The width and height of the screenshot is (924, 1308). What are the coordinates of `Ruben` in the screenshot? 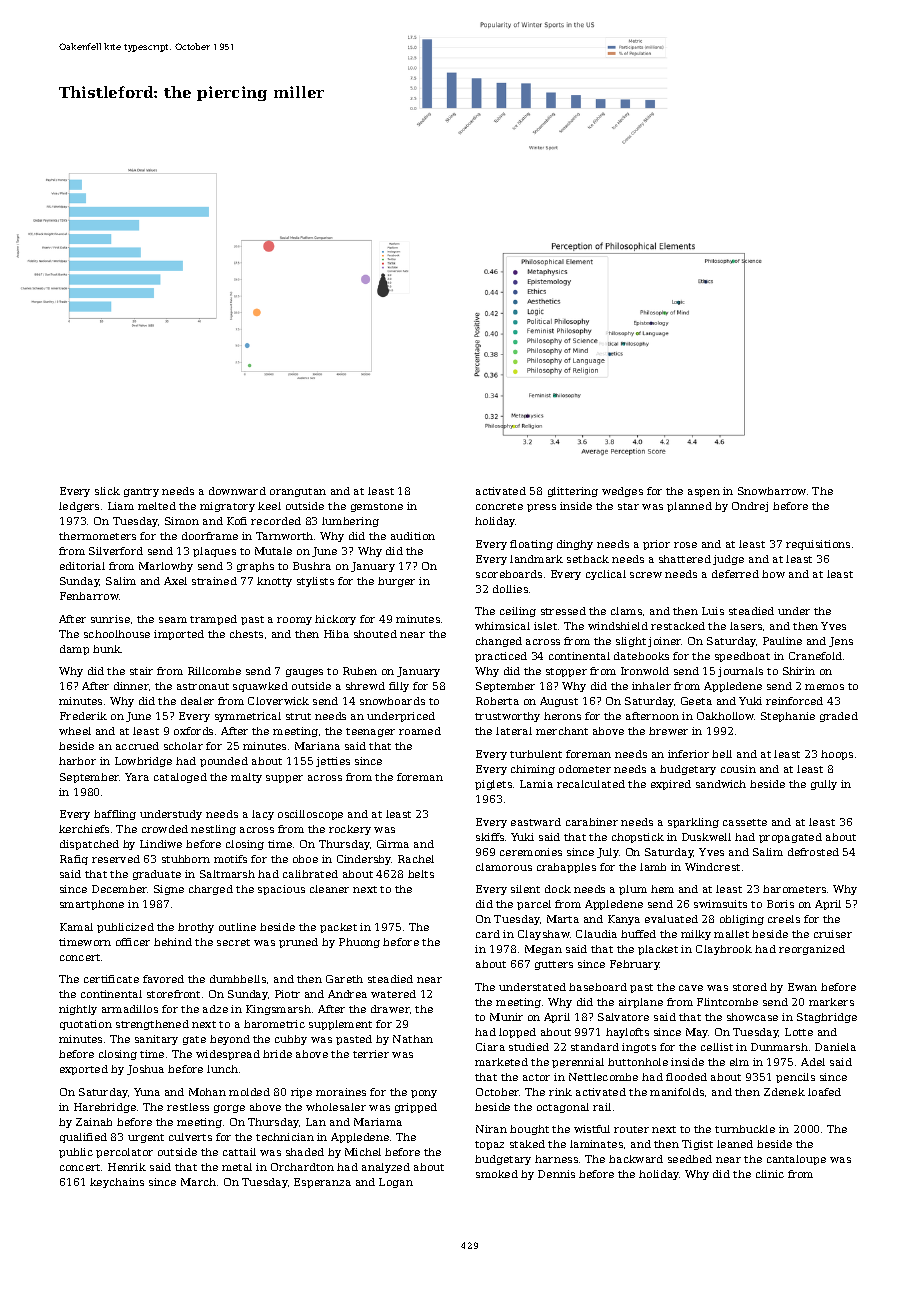 It's located at (360, 671).
